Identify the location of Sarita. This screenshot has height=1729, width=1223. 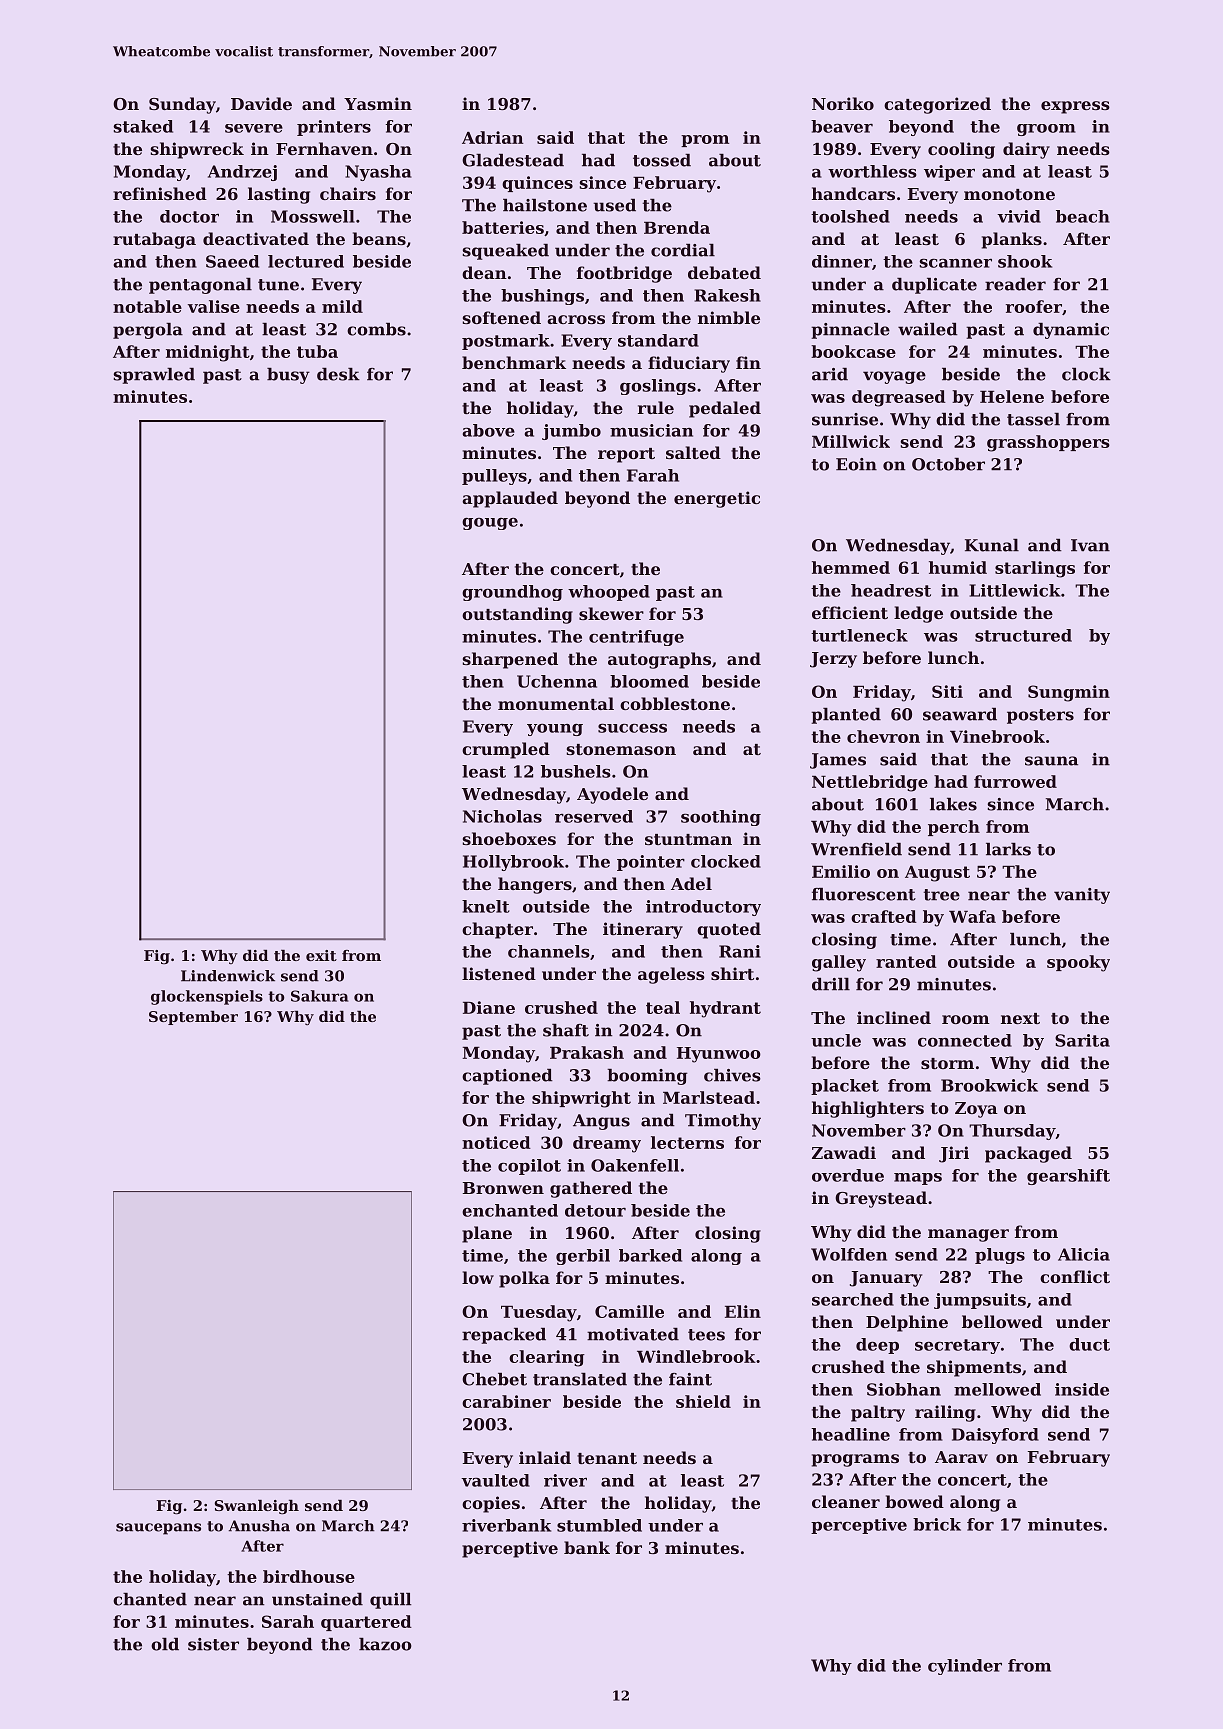
(1082, 1040).
